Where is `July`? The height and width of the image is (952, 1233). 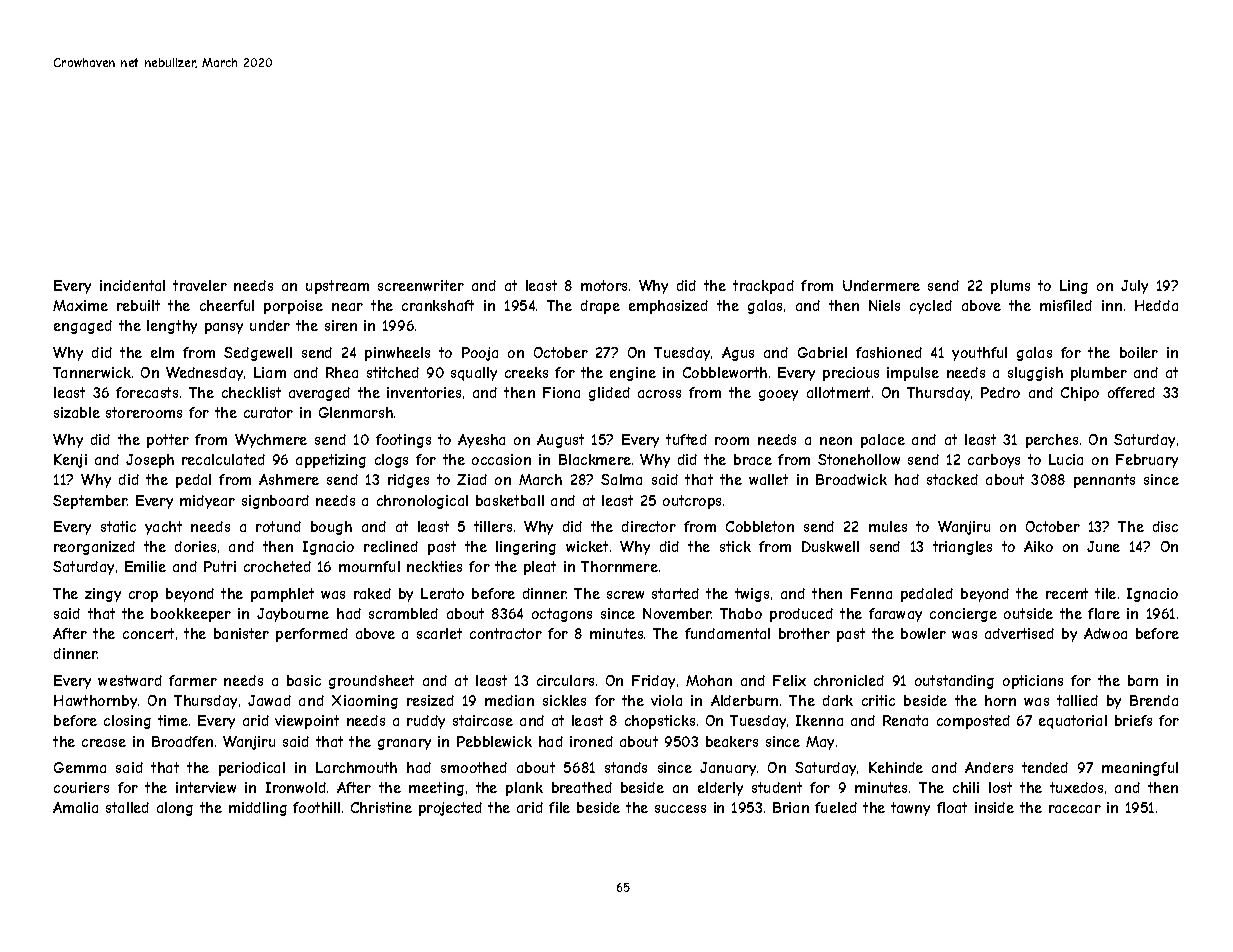
July is located at coordinates (1134, 287).
